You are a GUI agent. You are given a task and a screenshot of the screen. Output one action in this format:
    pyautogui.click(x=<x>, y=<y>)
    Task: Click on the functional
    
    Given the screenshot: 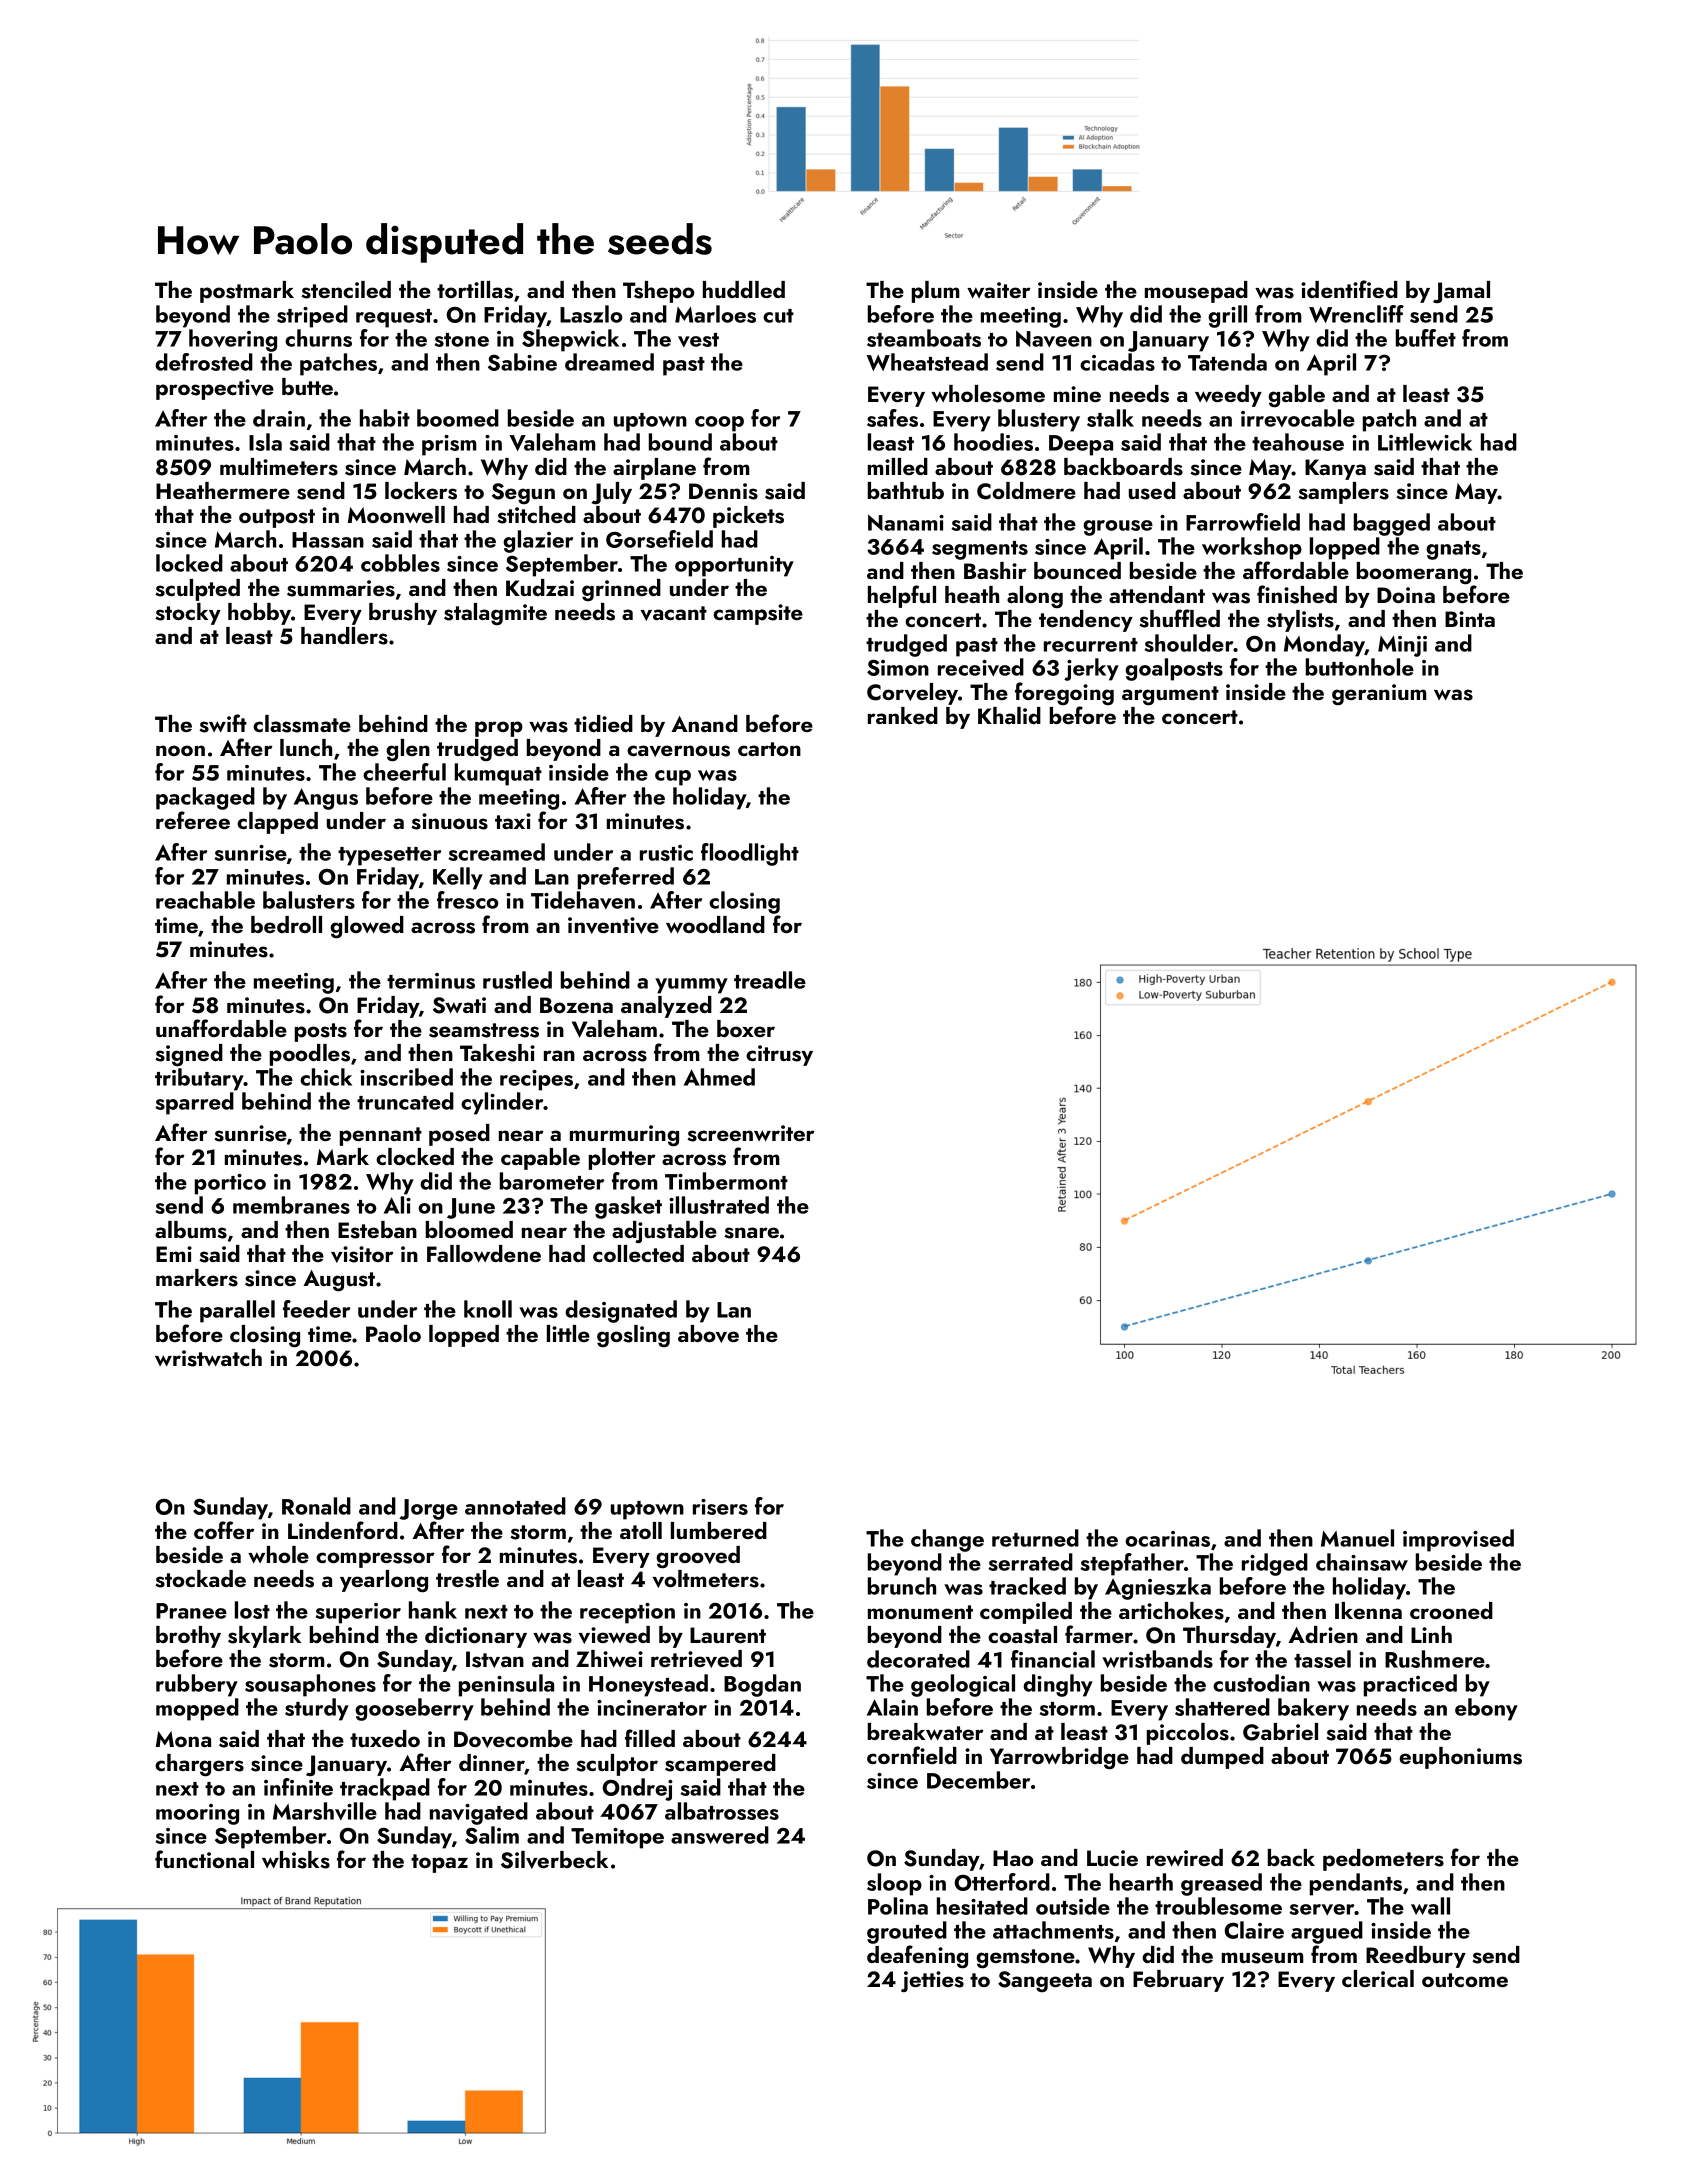 What is the action you would take?
    pyautogui.click(x=204, y=1859)
